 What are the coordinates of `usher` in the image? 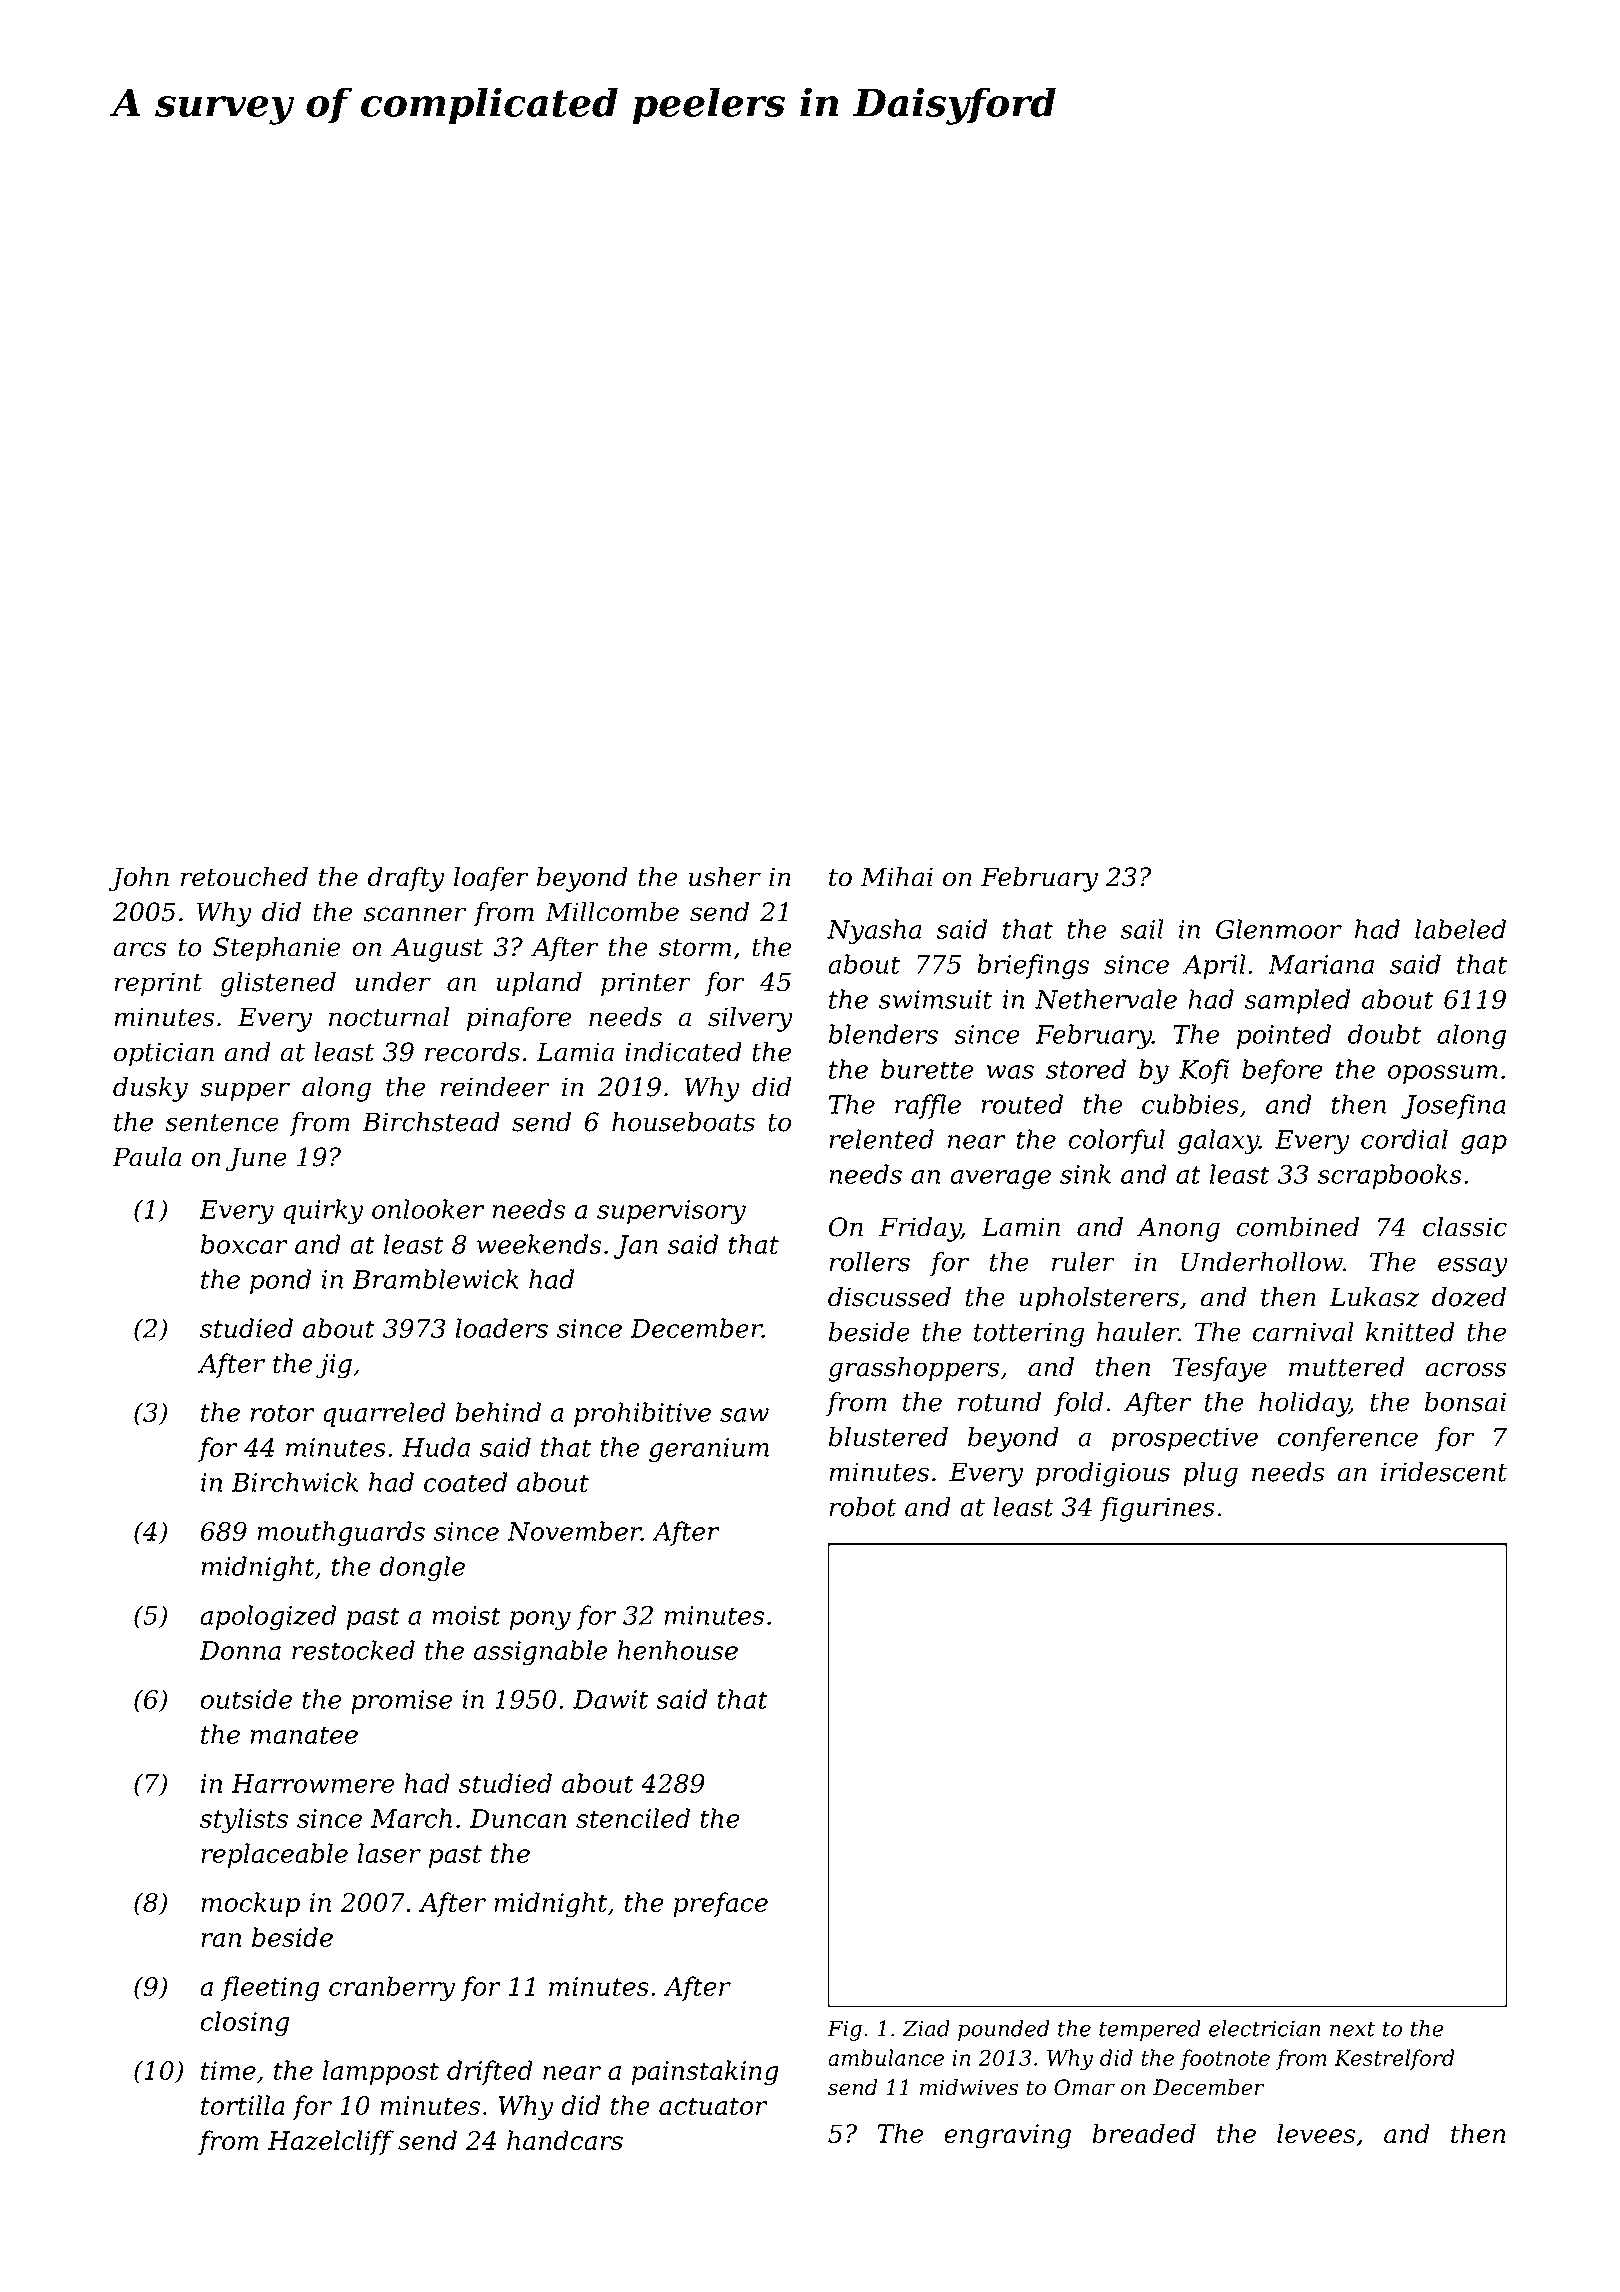 It's located at (725, 877).
